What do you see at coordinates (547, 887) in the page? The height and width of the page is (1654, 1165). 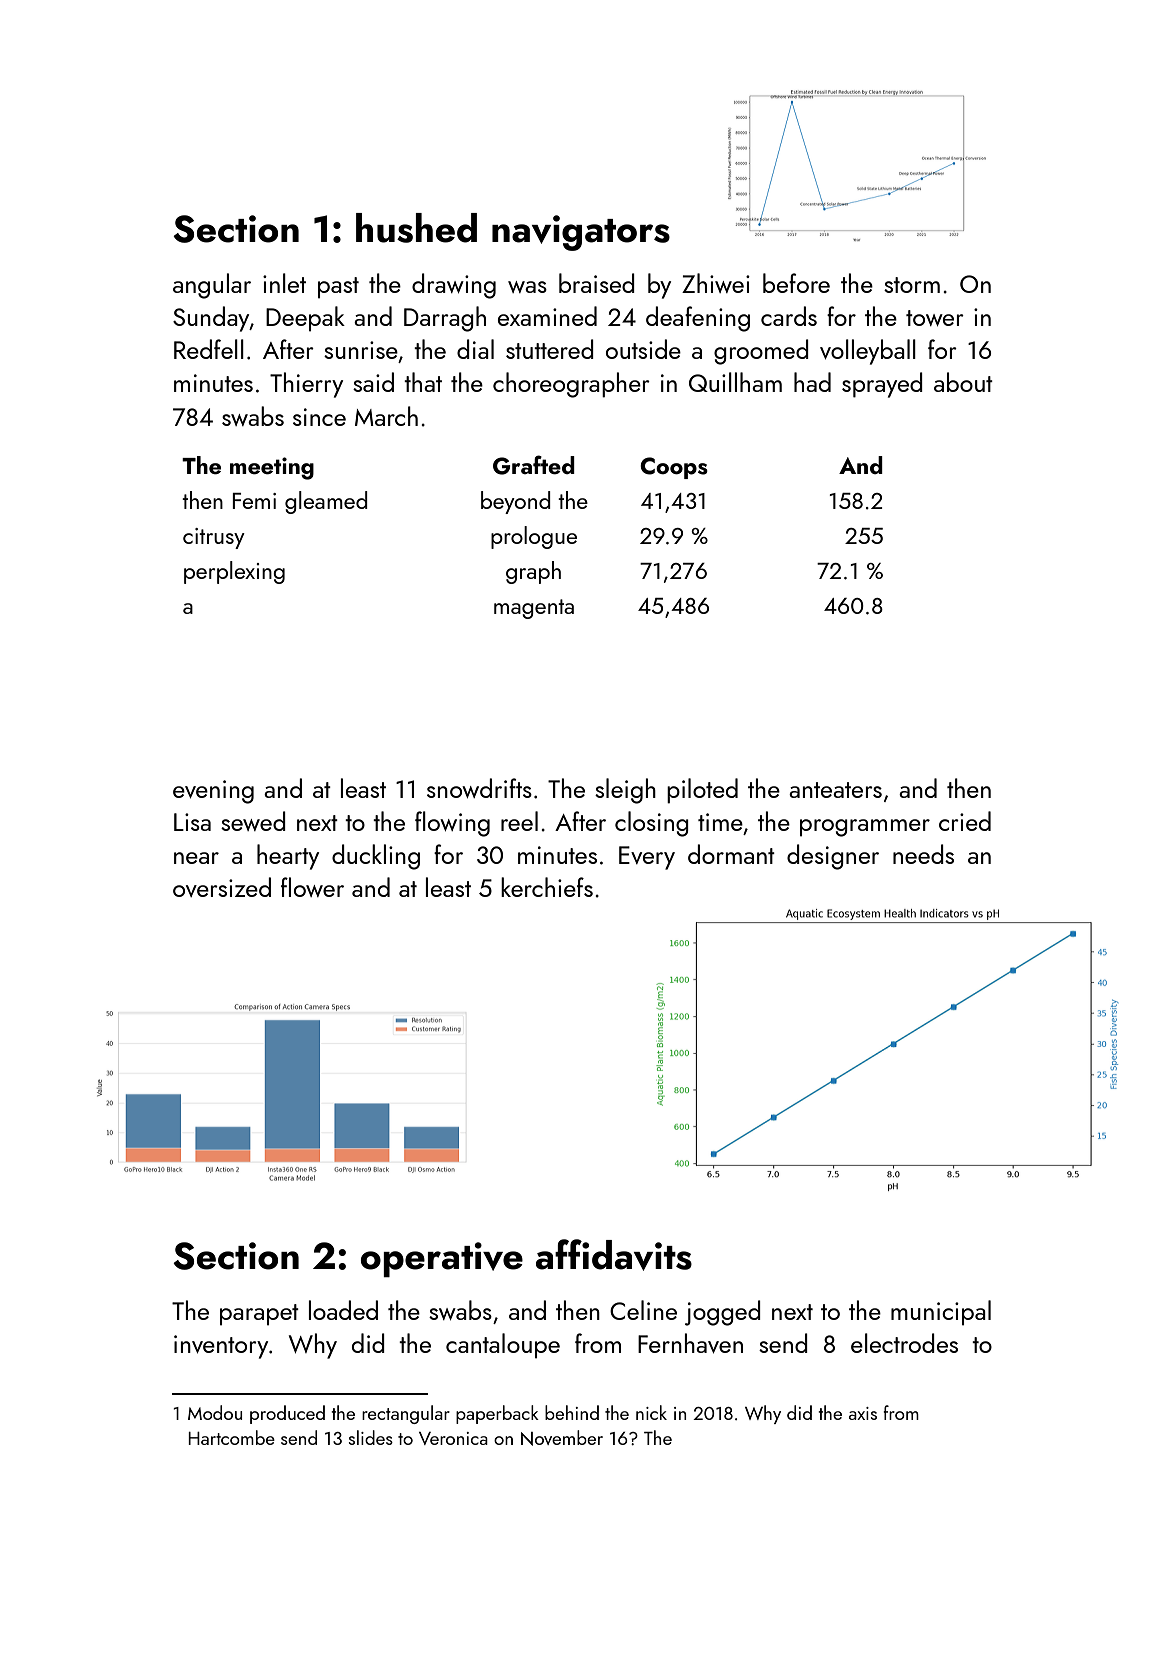 I see `kerchiefs` at bounding box center [547, 887].
